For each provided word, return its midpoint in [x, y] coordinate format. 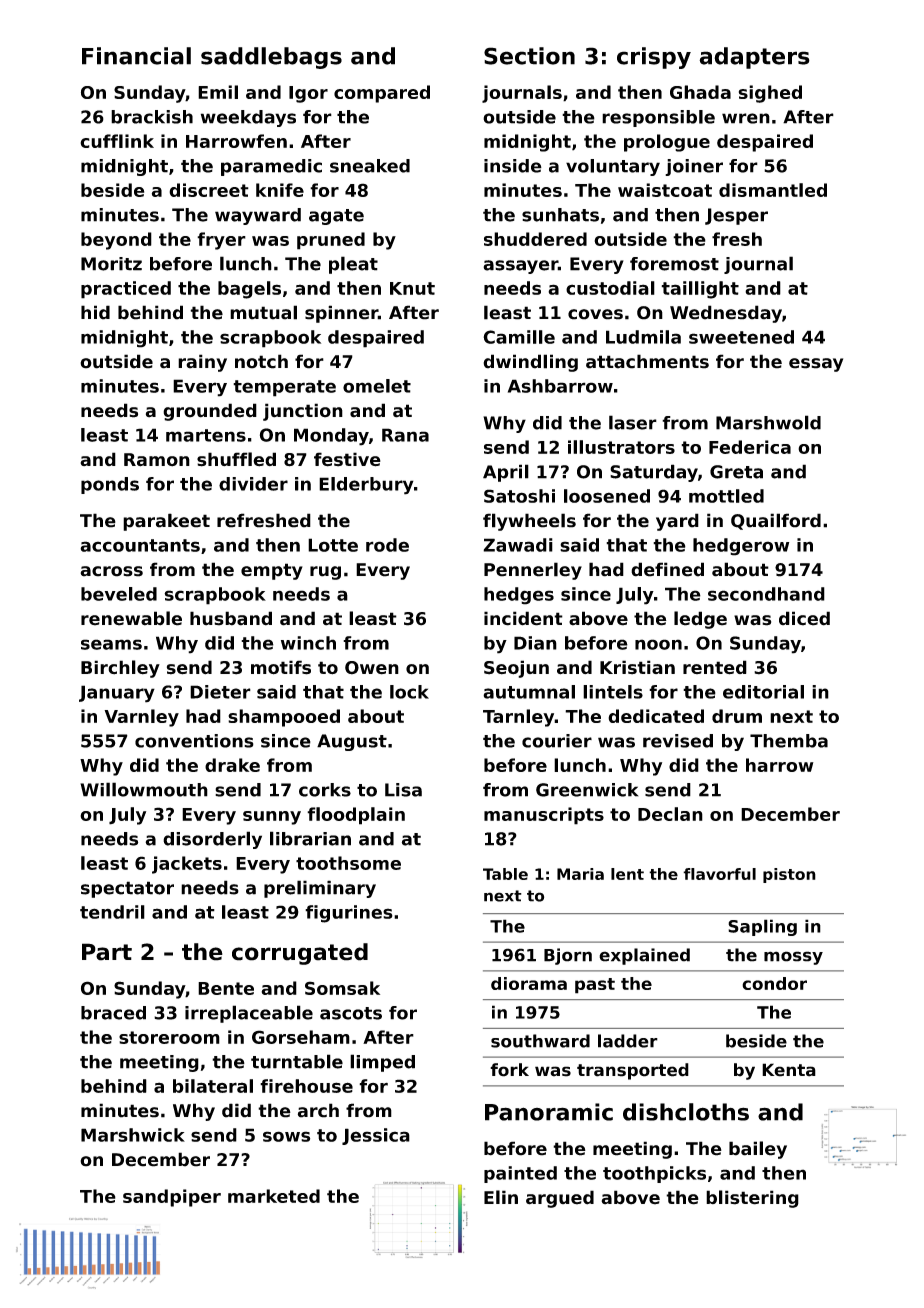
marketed [274, 1196]
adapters [754, 58]
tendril [112, 912]
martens [206, 435]
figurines [349, 914]
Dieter [220, 692]
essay [816, 365]
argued [560, 1199]
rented [715, 667]
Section [529, 56]
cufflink [117, 141]
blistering [752, 1199]
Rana [405, 435]
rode [387, 545]
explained [644, 956]
